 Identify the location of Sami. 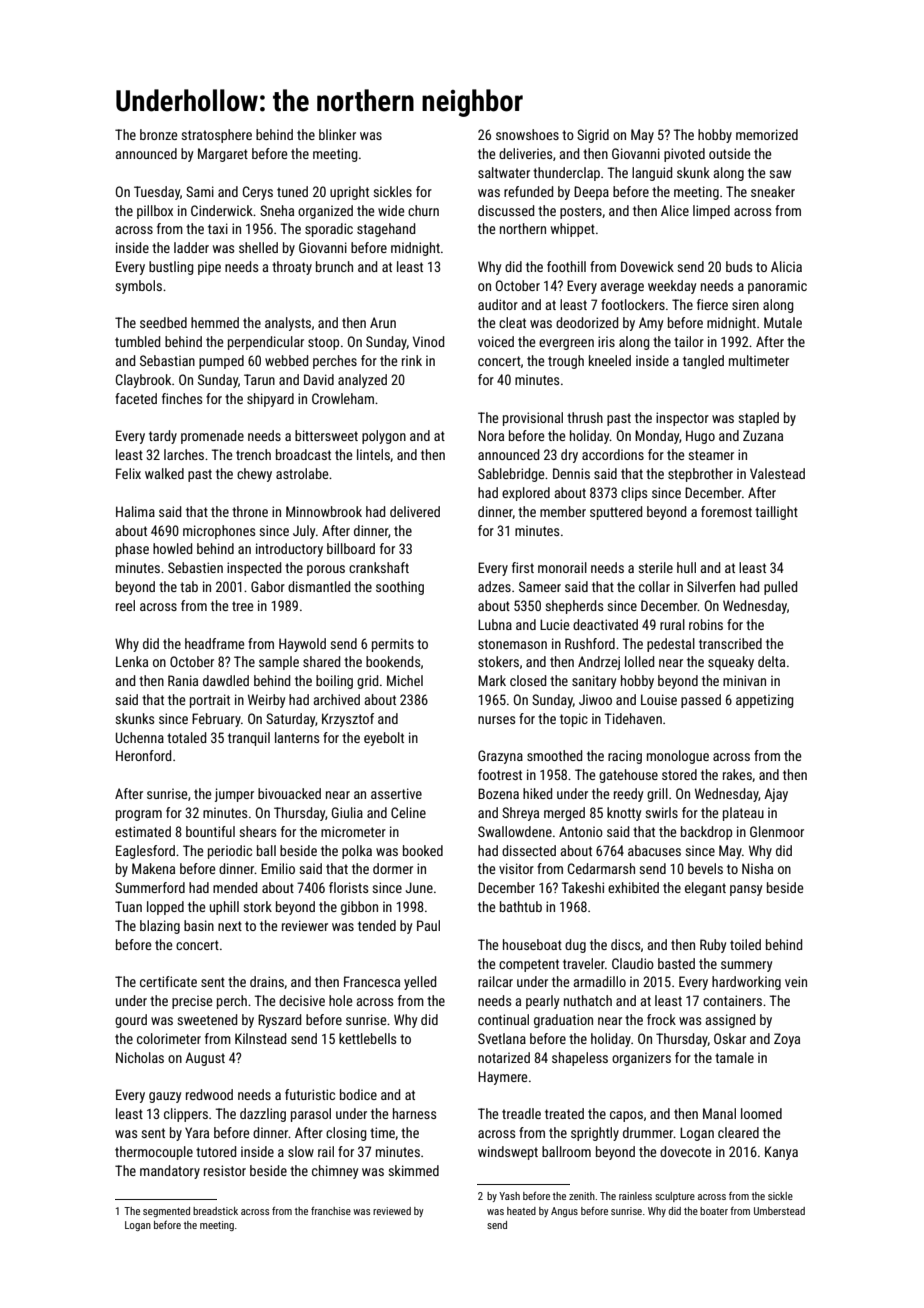
(200, 191).
